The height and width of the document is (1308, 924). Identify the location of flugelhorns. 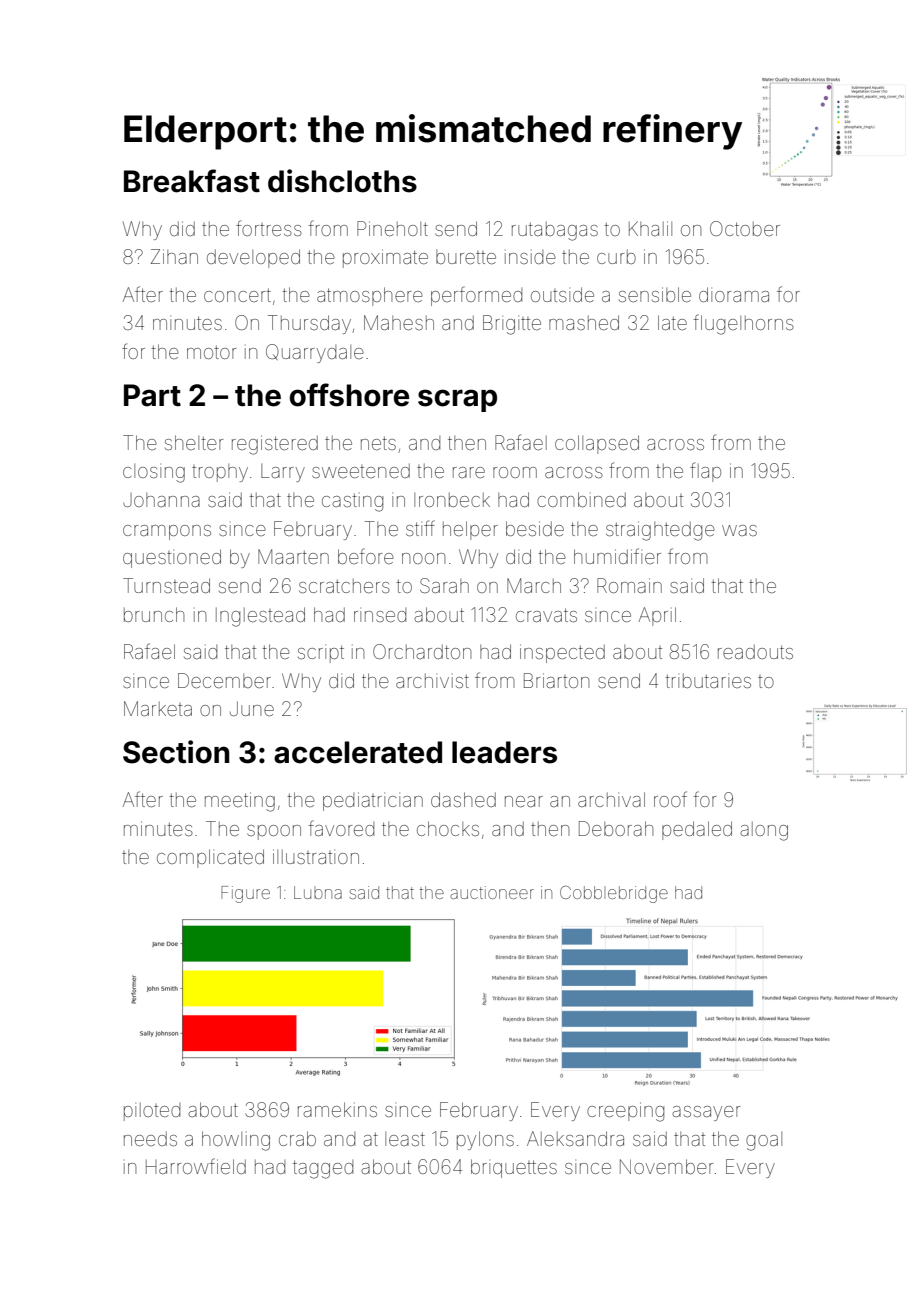
(743, 324).
